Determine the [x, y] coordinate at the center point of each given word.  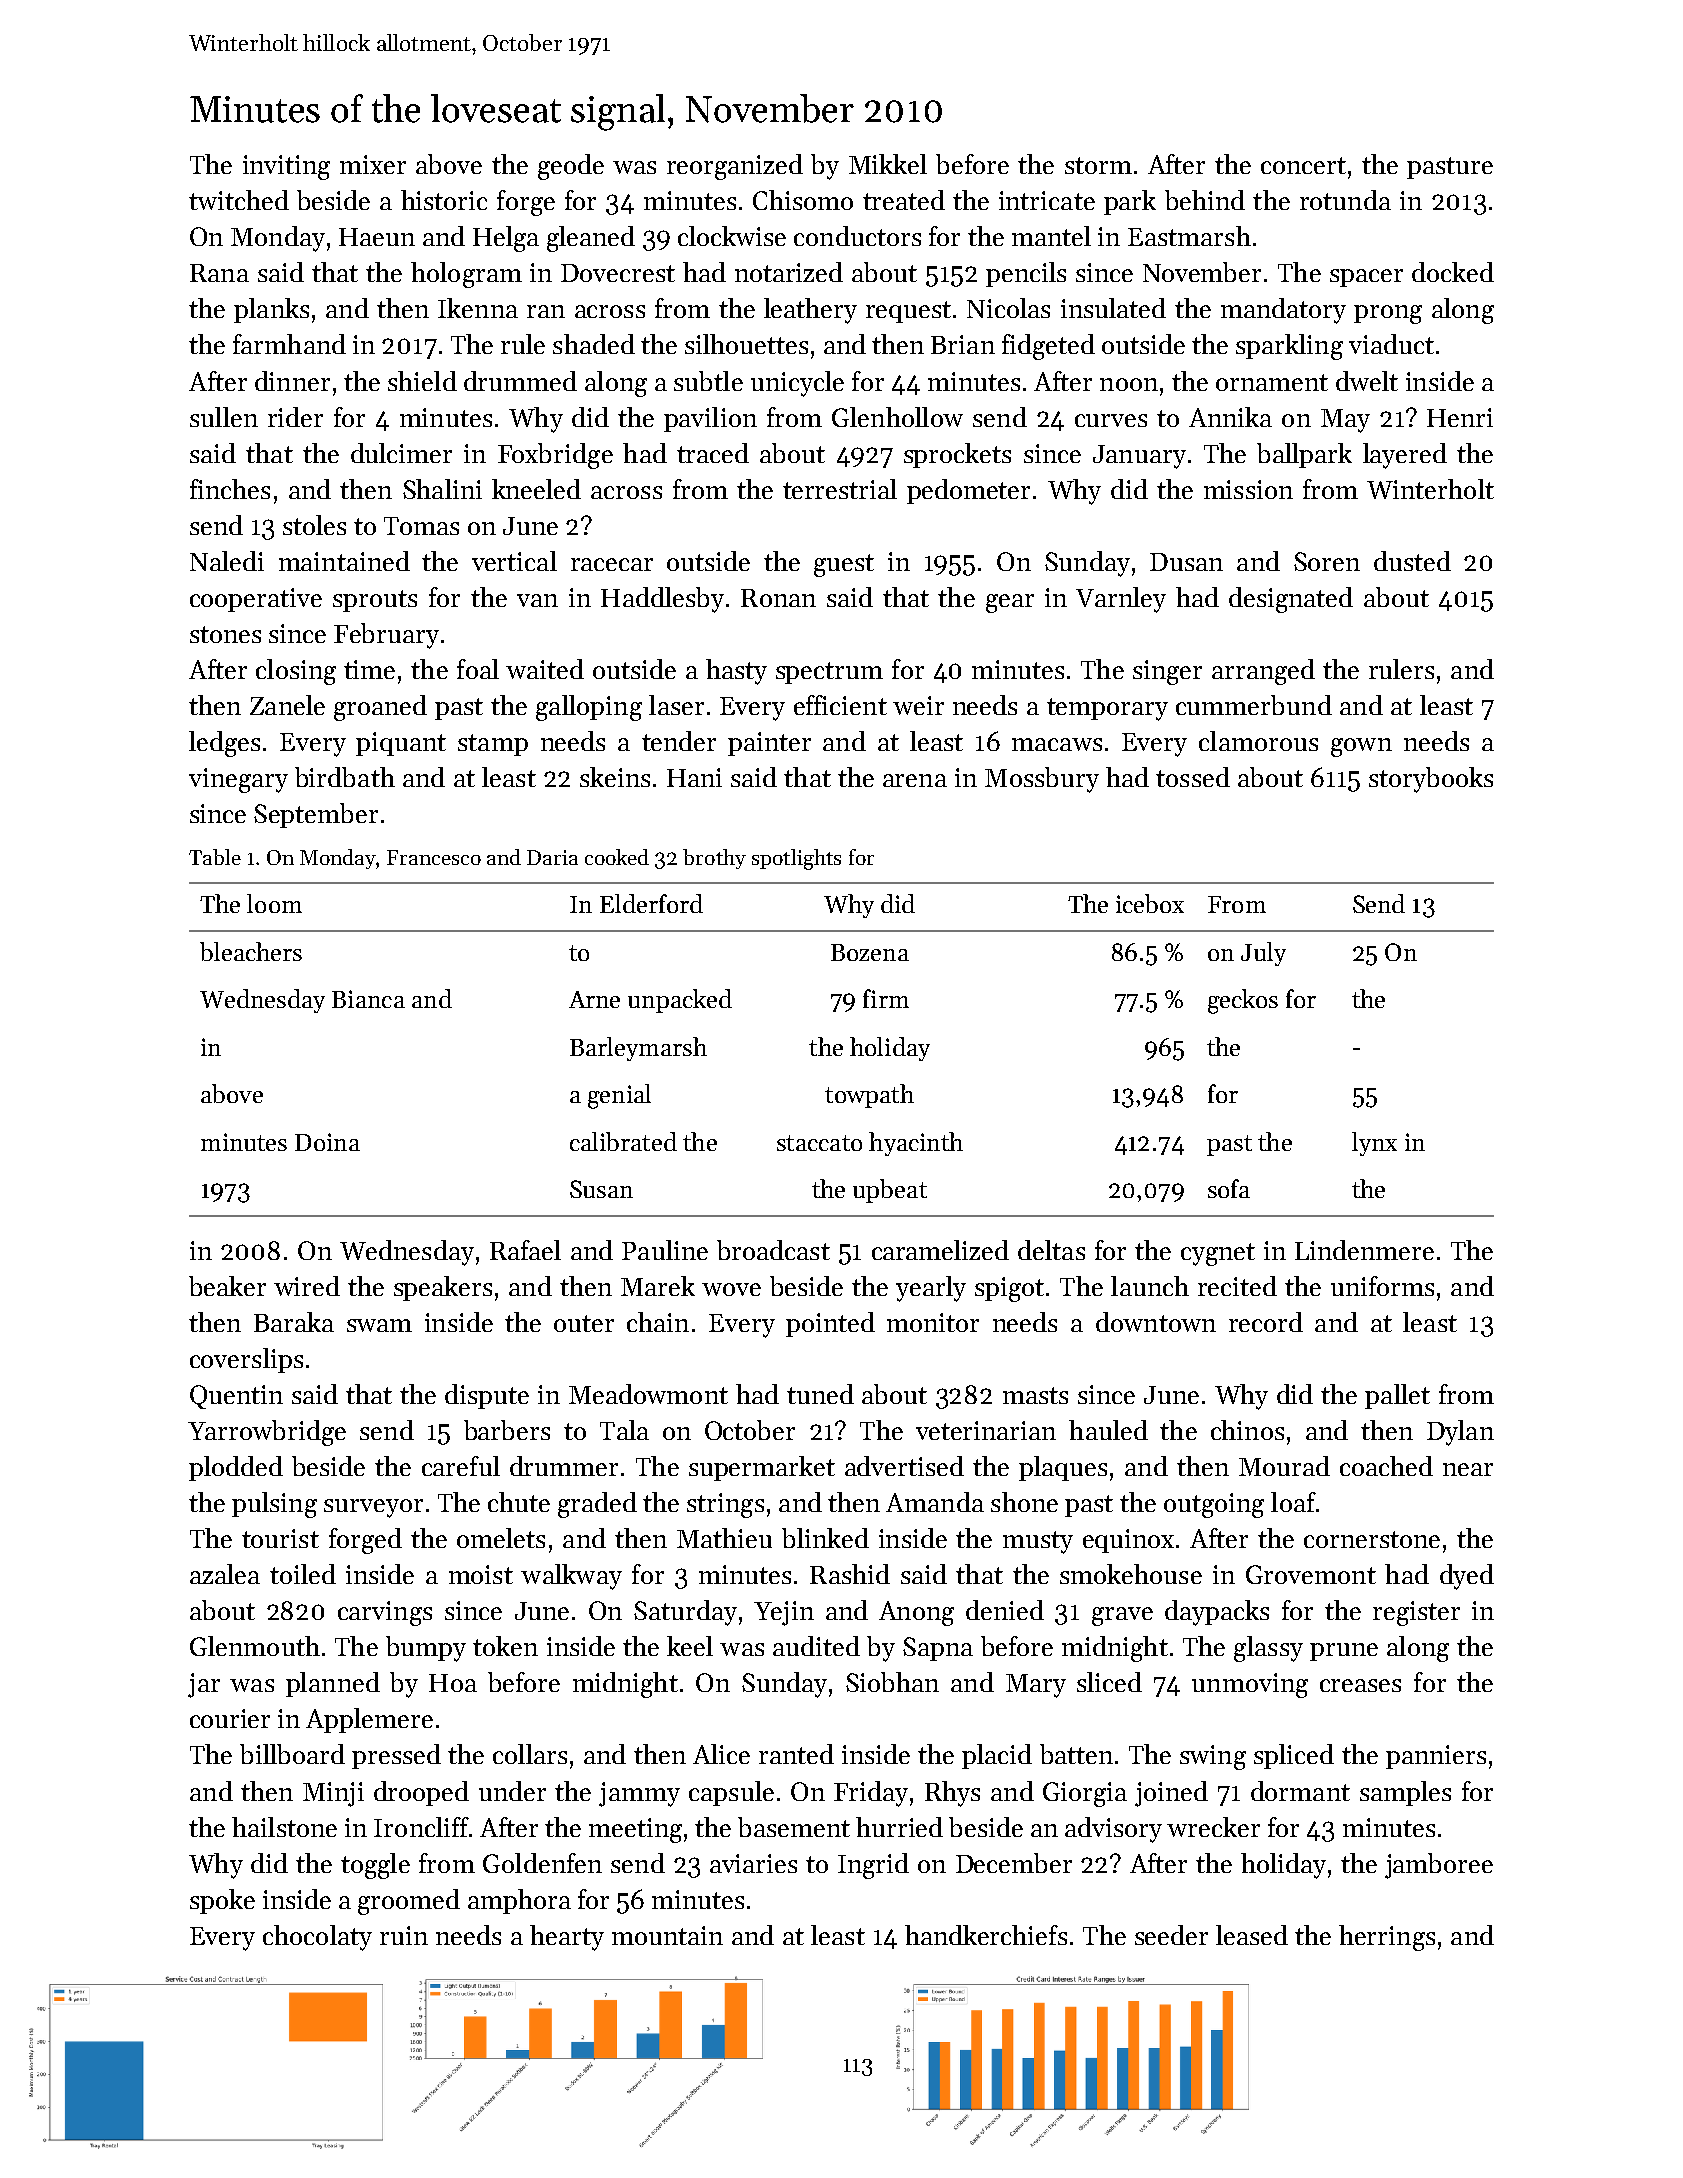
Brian [963, 344]
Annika [1230, 417]
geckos [1243, 1001]
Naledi [227, 561]
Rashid [850, 1574]
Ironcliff [421, 1827]
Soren [1327, 561]
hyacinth [916, 1144]
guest [844, 565]
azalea [225, 1574]
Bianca [368, 999]
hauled [1108, 1430]
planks [271, 310]
